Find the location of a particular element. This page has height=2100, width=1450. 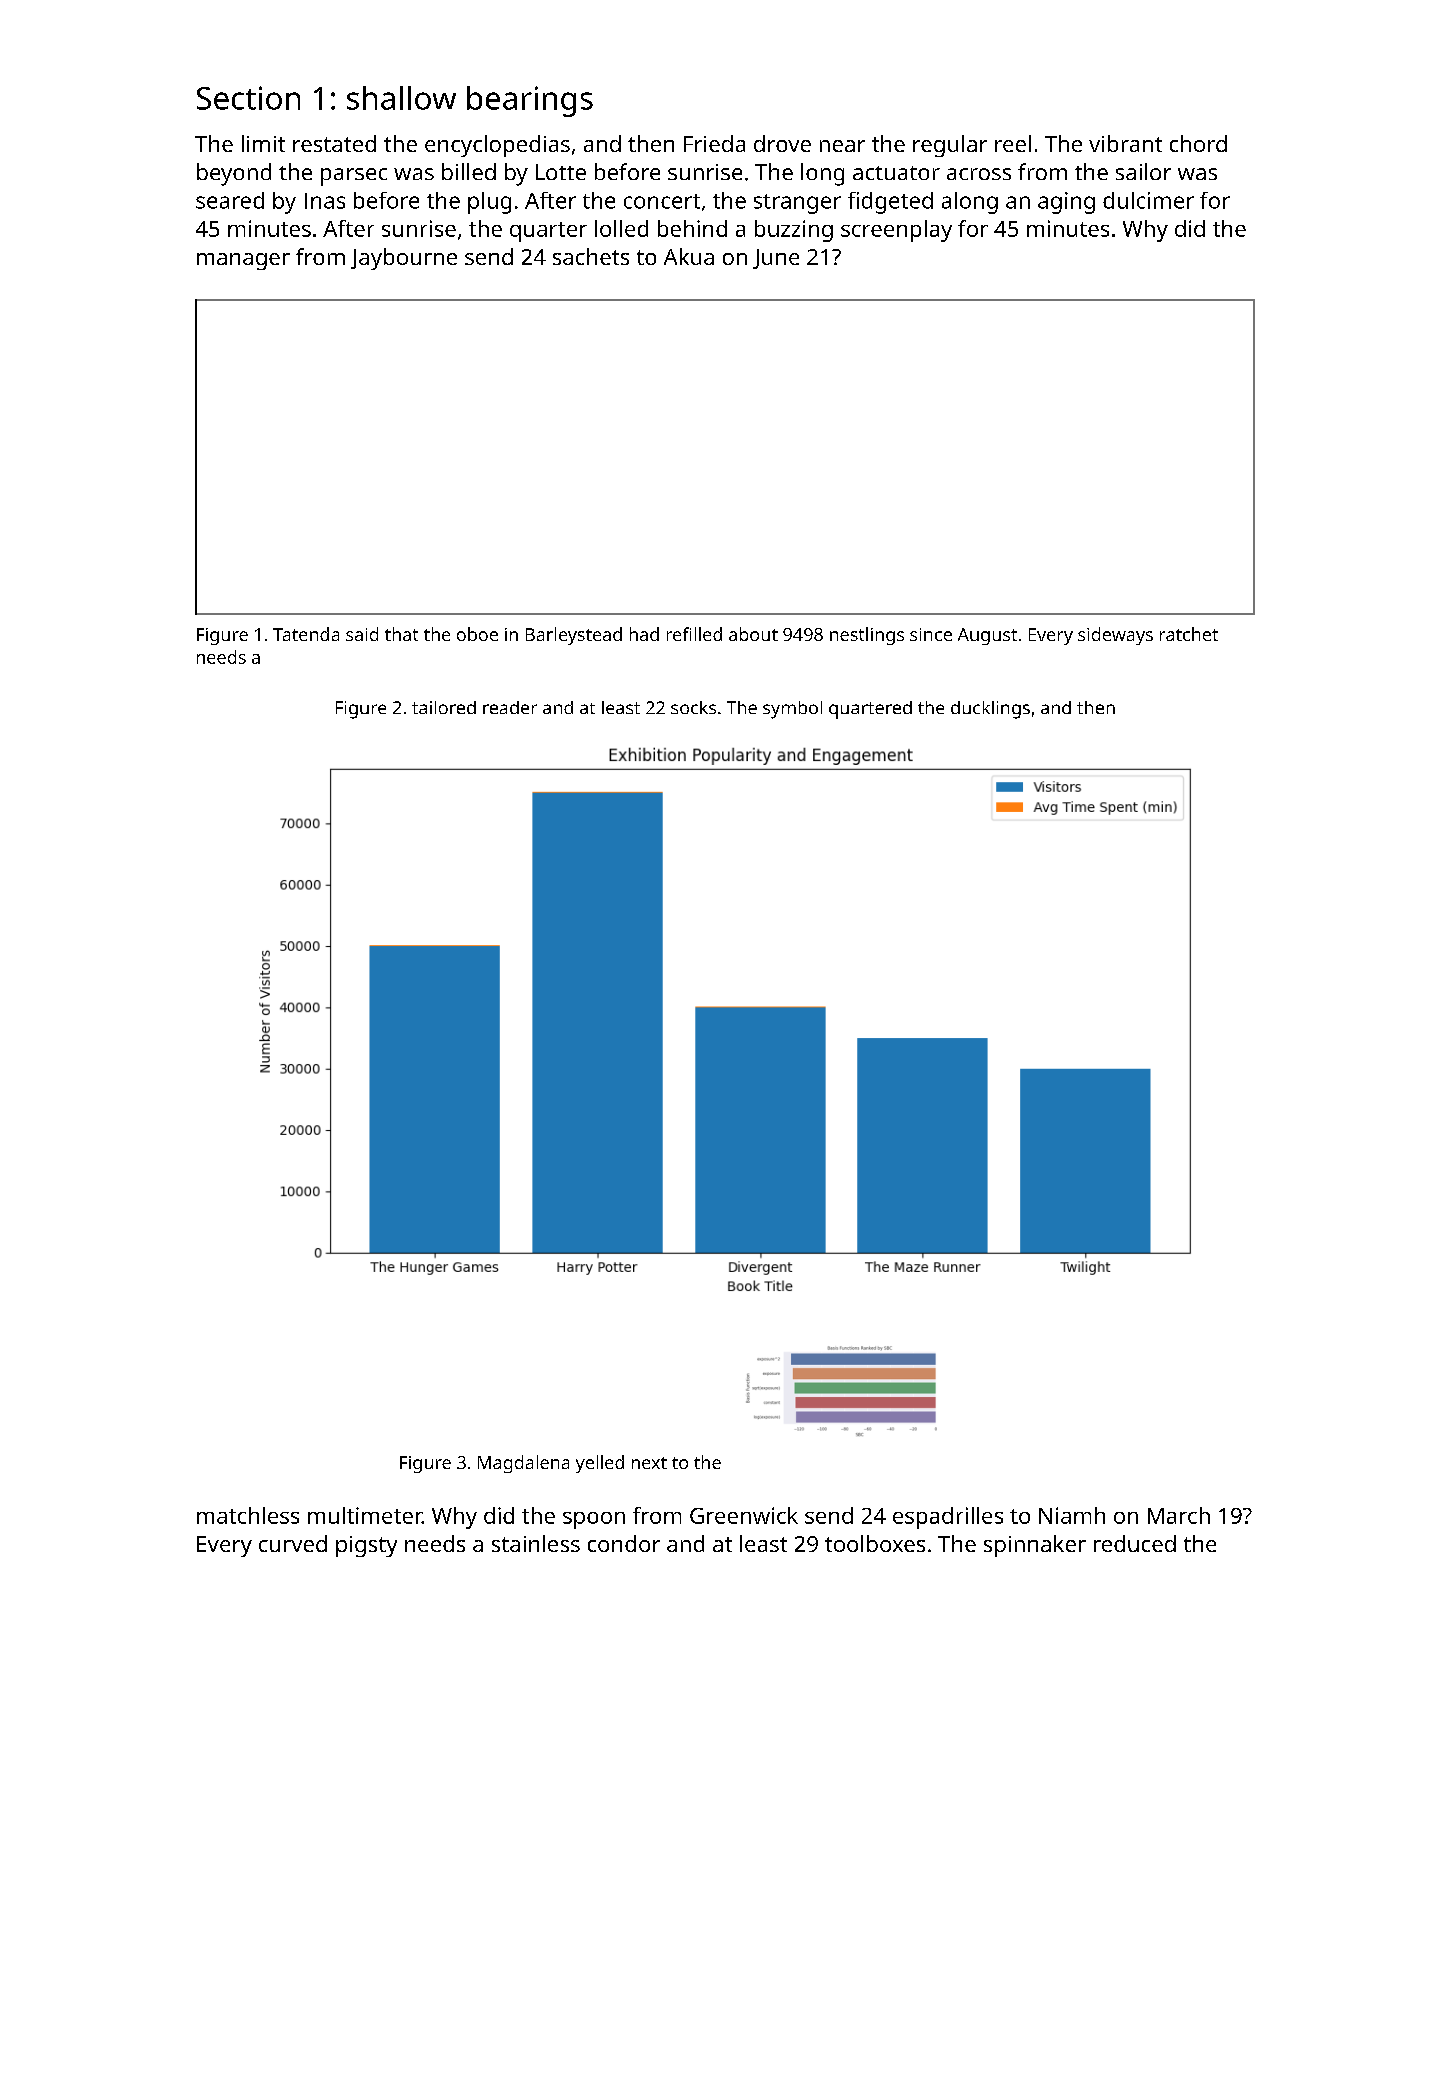

about is located at coordinates (753, 634).
